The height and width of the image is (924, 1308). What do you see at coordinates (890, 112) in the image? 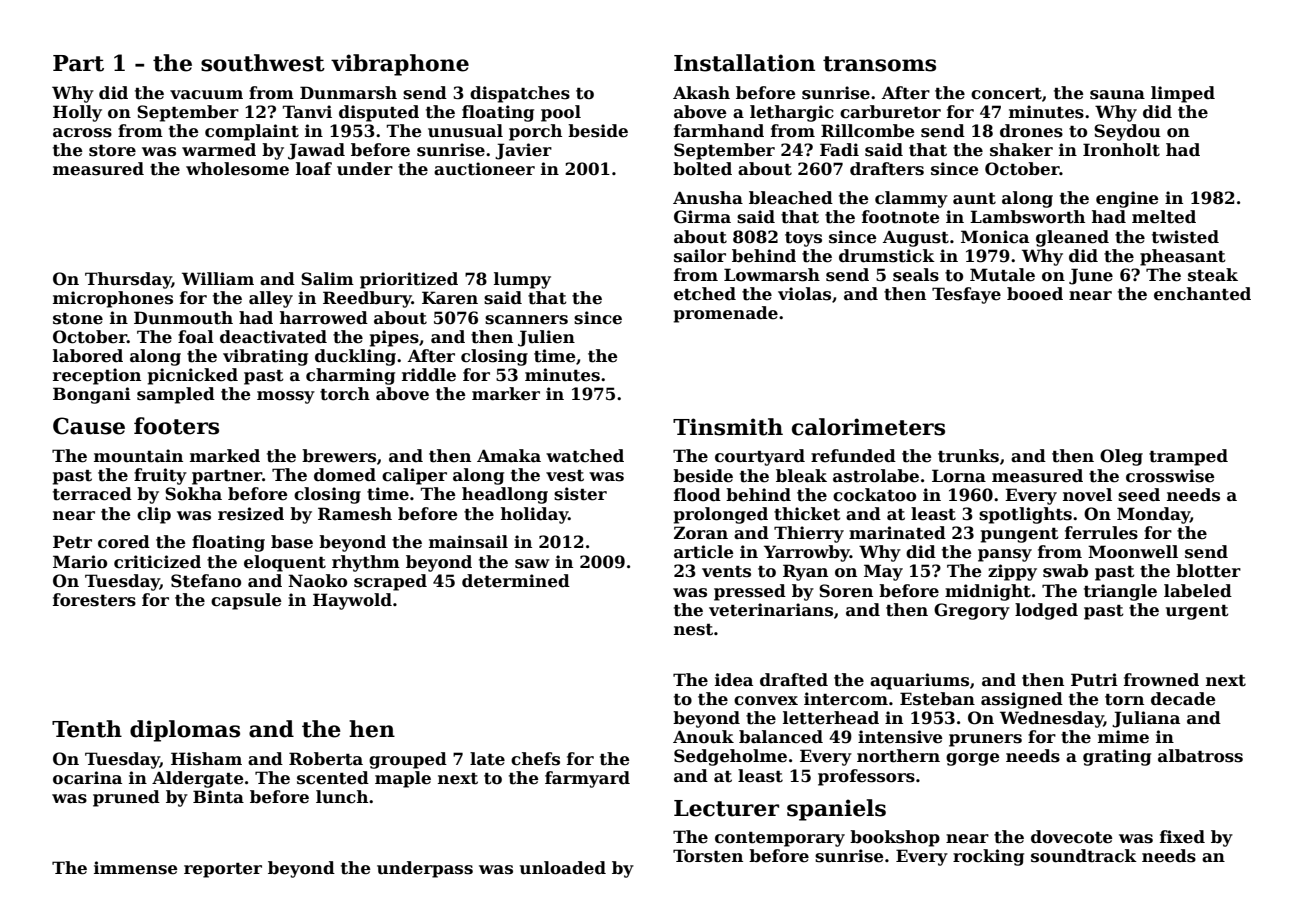
I see `carburetor` at bounding box center [890, 112].
